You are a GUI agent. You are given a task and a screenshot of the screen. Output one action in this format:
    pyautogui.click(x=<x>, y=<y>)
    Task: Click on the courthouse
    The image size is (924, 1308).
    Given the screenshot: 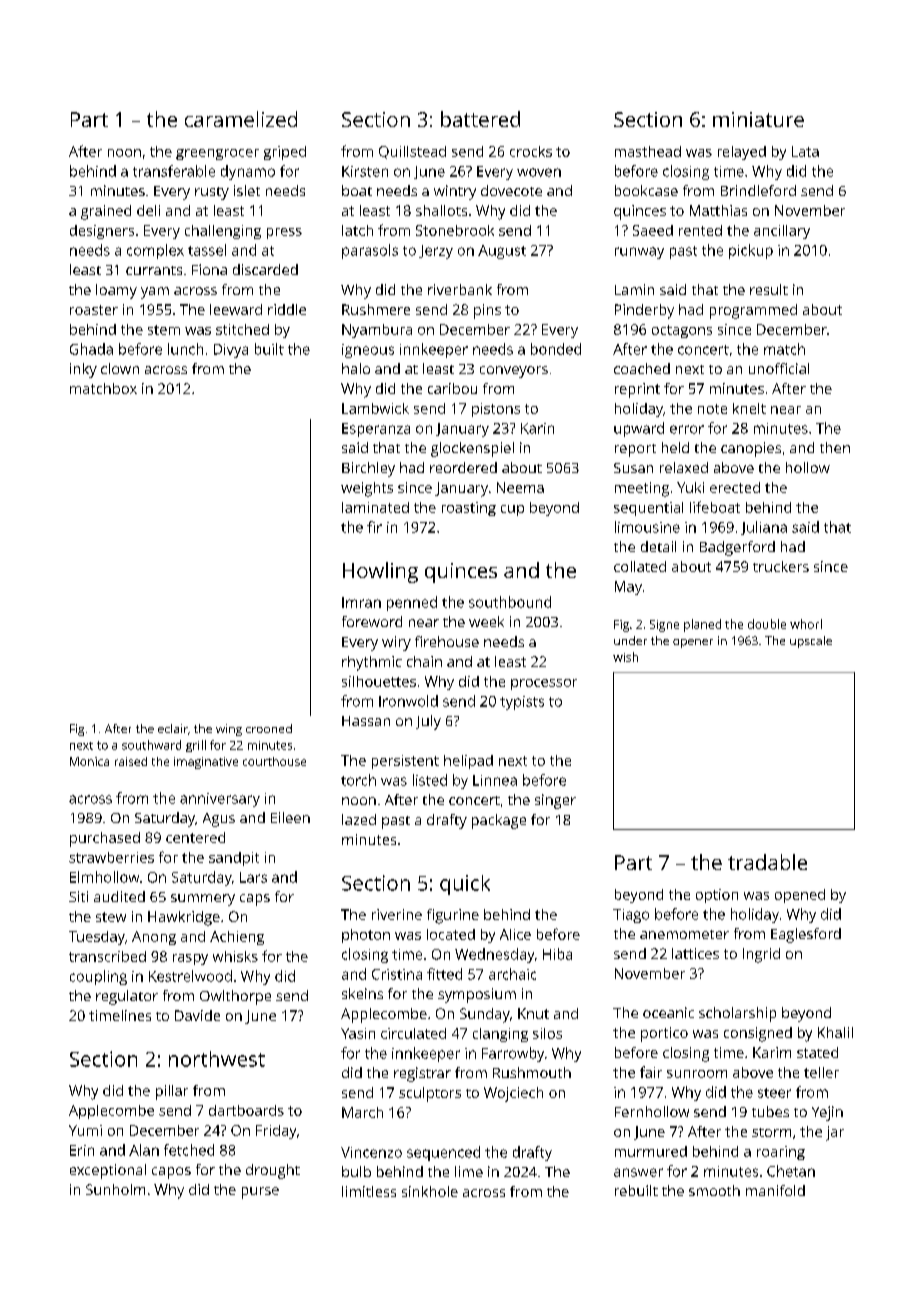 What is the action you would take?
    pyautogui.click(x=274, y=761)
